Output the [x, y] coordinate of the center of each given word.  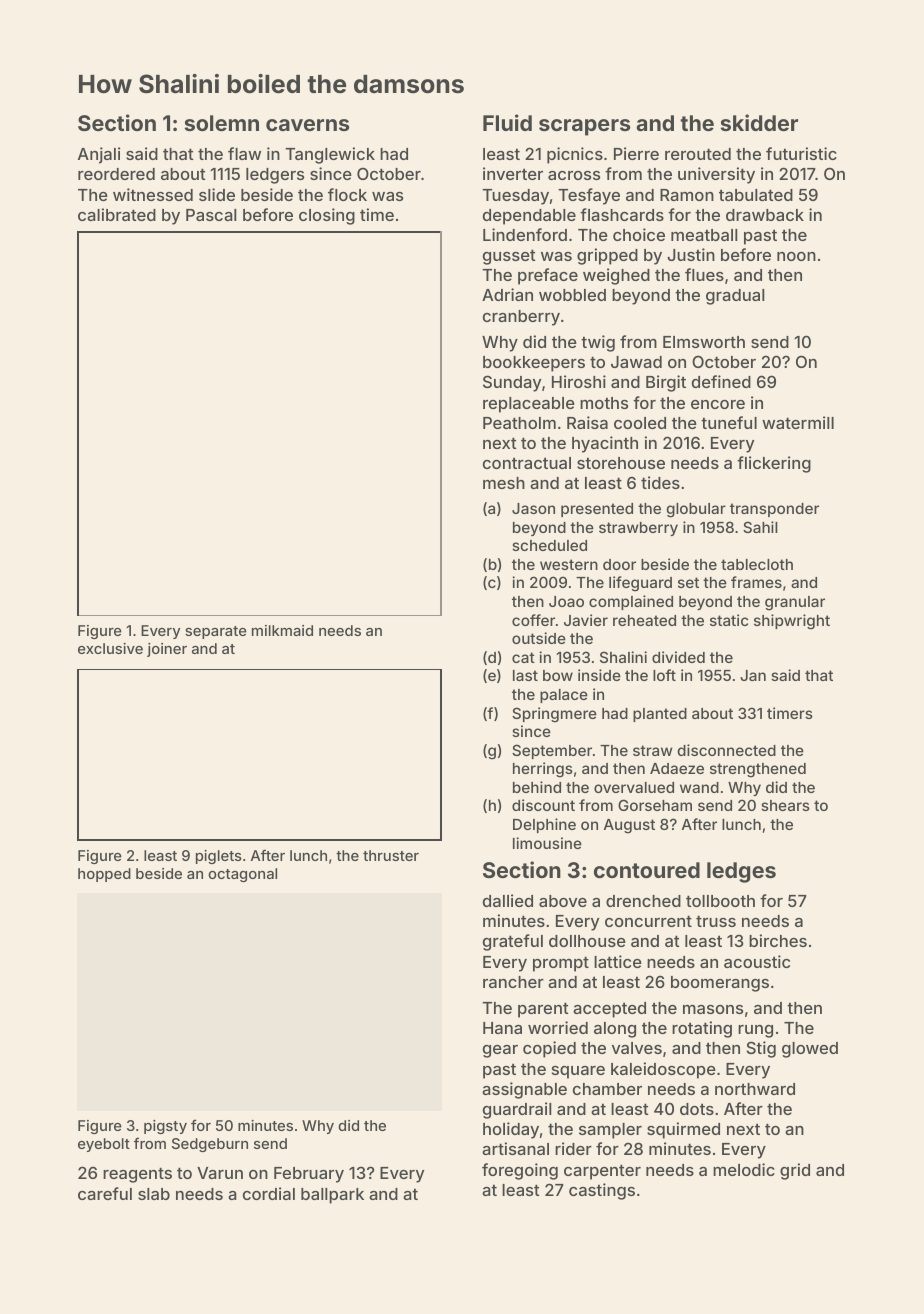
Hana [502, 1028]
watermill [798, 422]
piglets [219, 857]
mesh [504, 483]
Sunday [512, 383]
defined [721, 381]
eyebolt [104, 1145]
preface [548, 276]
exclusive [110, 648]
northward [755, 1089]
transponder [774, 510]
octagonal [242, 875]
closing [327, 216]
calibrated [117, 214]
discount [543, 805]
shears [785, 805]
